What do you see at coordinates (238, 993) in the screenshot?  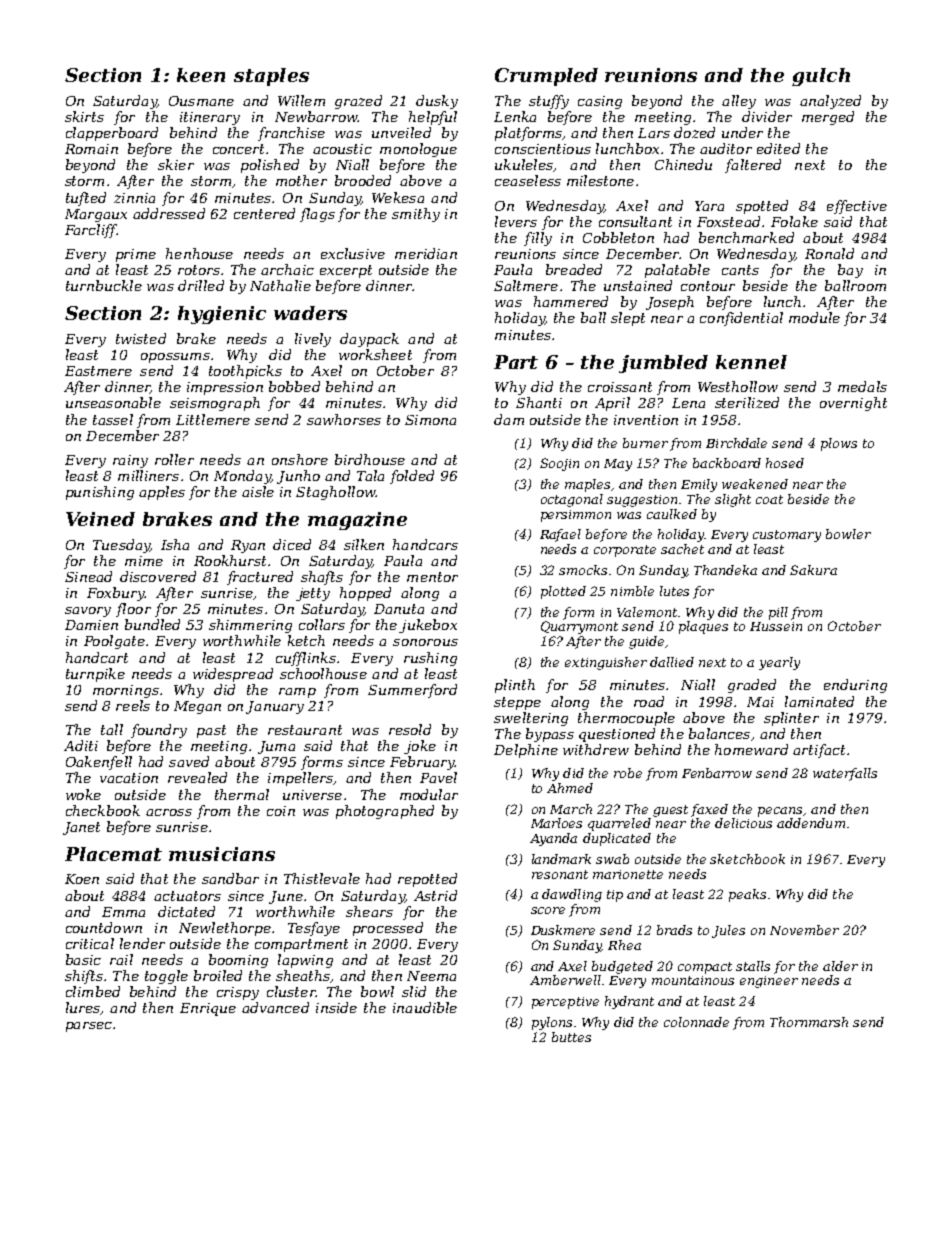 I see `crispy` at bounding box center [238, 993].
